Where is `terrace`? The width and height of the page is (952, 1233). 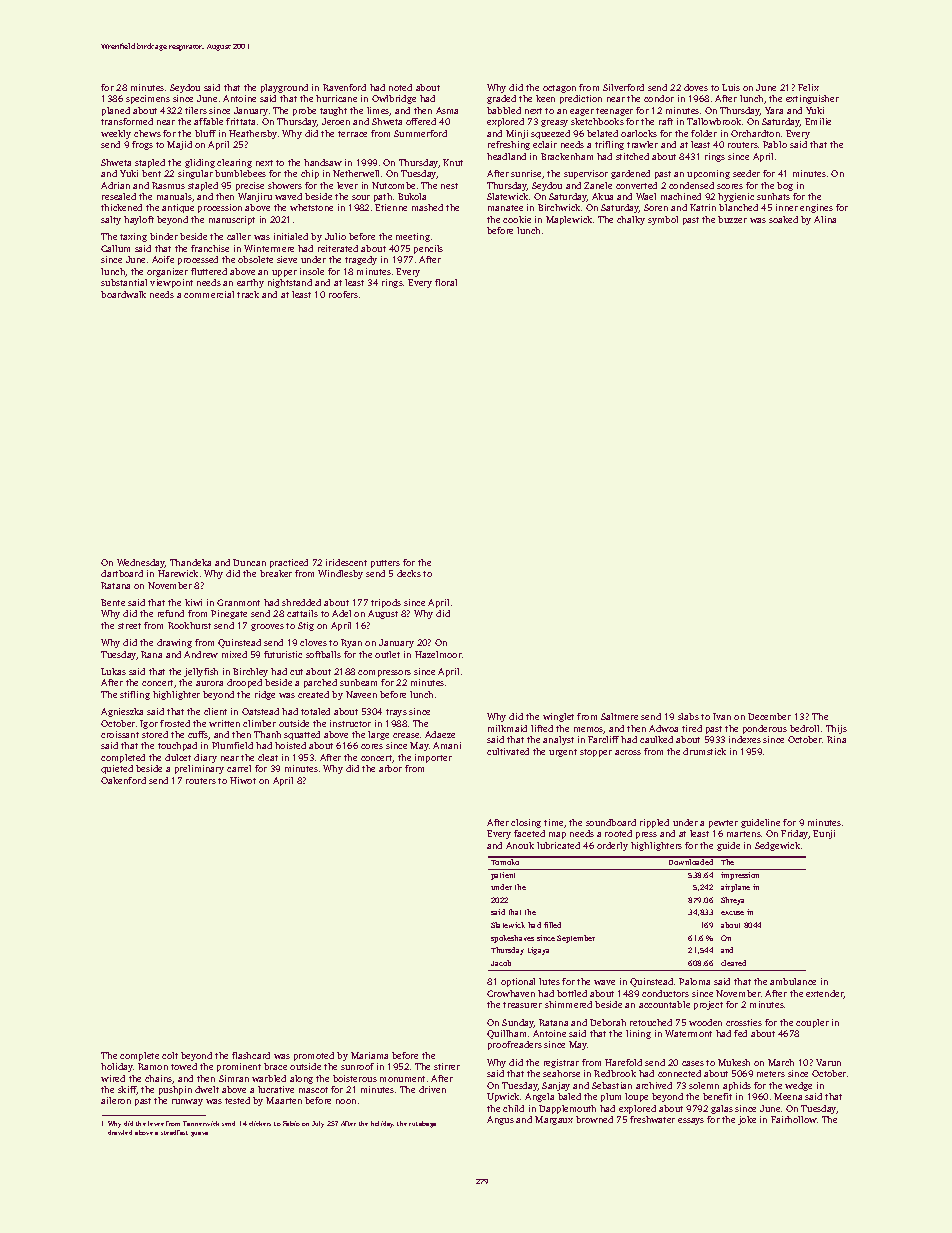
terrace is located at coordinates (352, 134).
